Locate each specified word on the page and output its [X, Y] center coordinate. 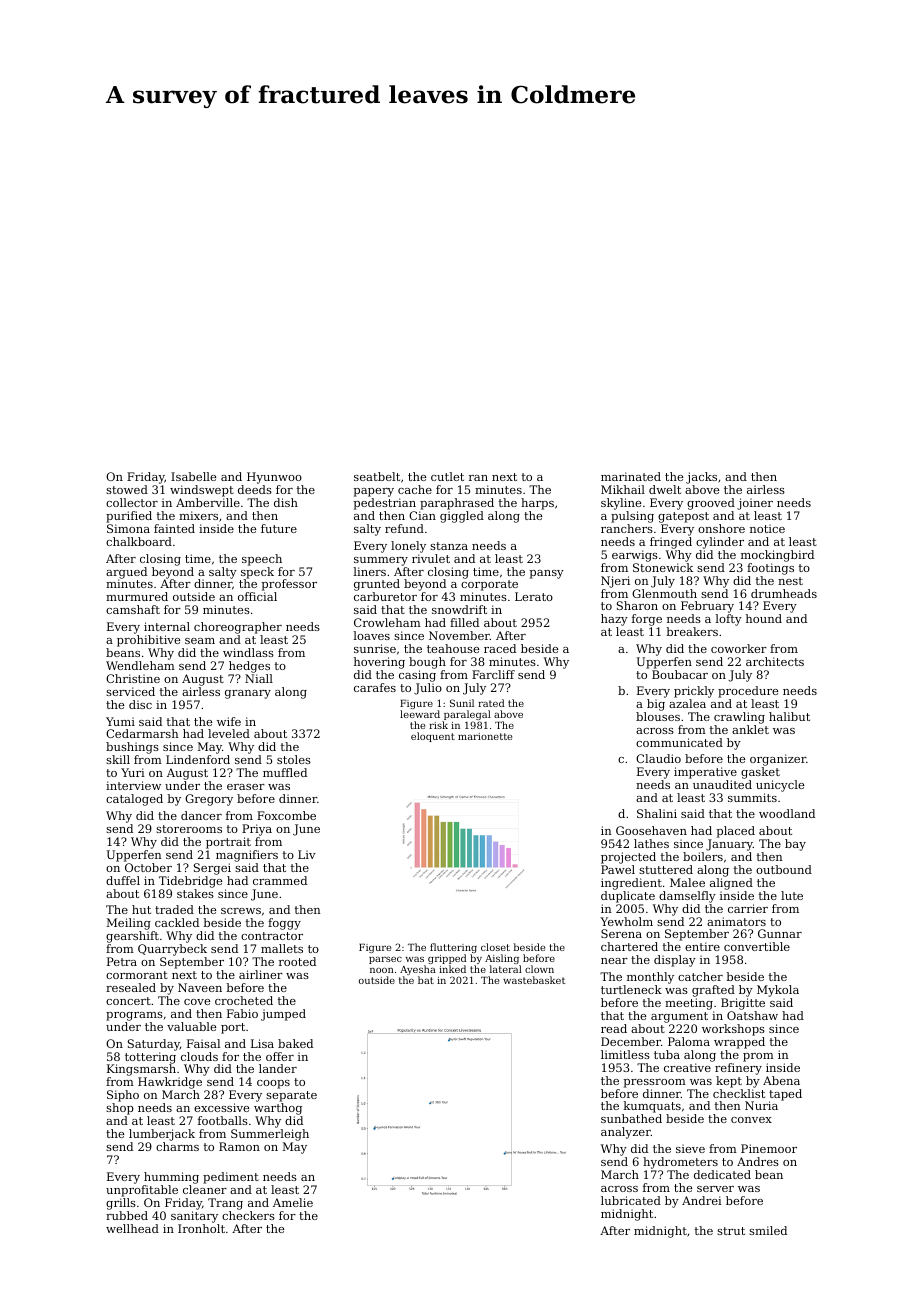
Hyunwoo [274, 478]
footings [770, 569]
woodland [787, 813]
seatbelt [377, 476]
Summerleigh [270, 1135]
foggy [284, 924]
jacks [701, 478]
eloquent [433, 737]
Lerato [534, 596]
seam [200, 641]
